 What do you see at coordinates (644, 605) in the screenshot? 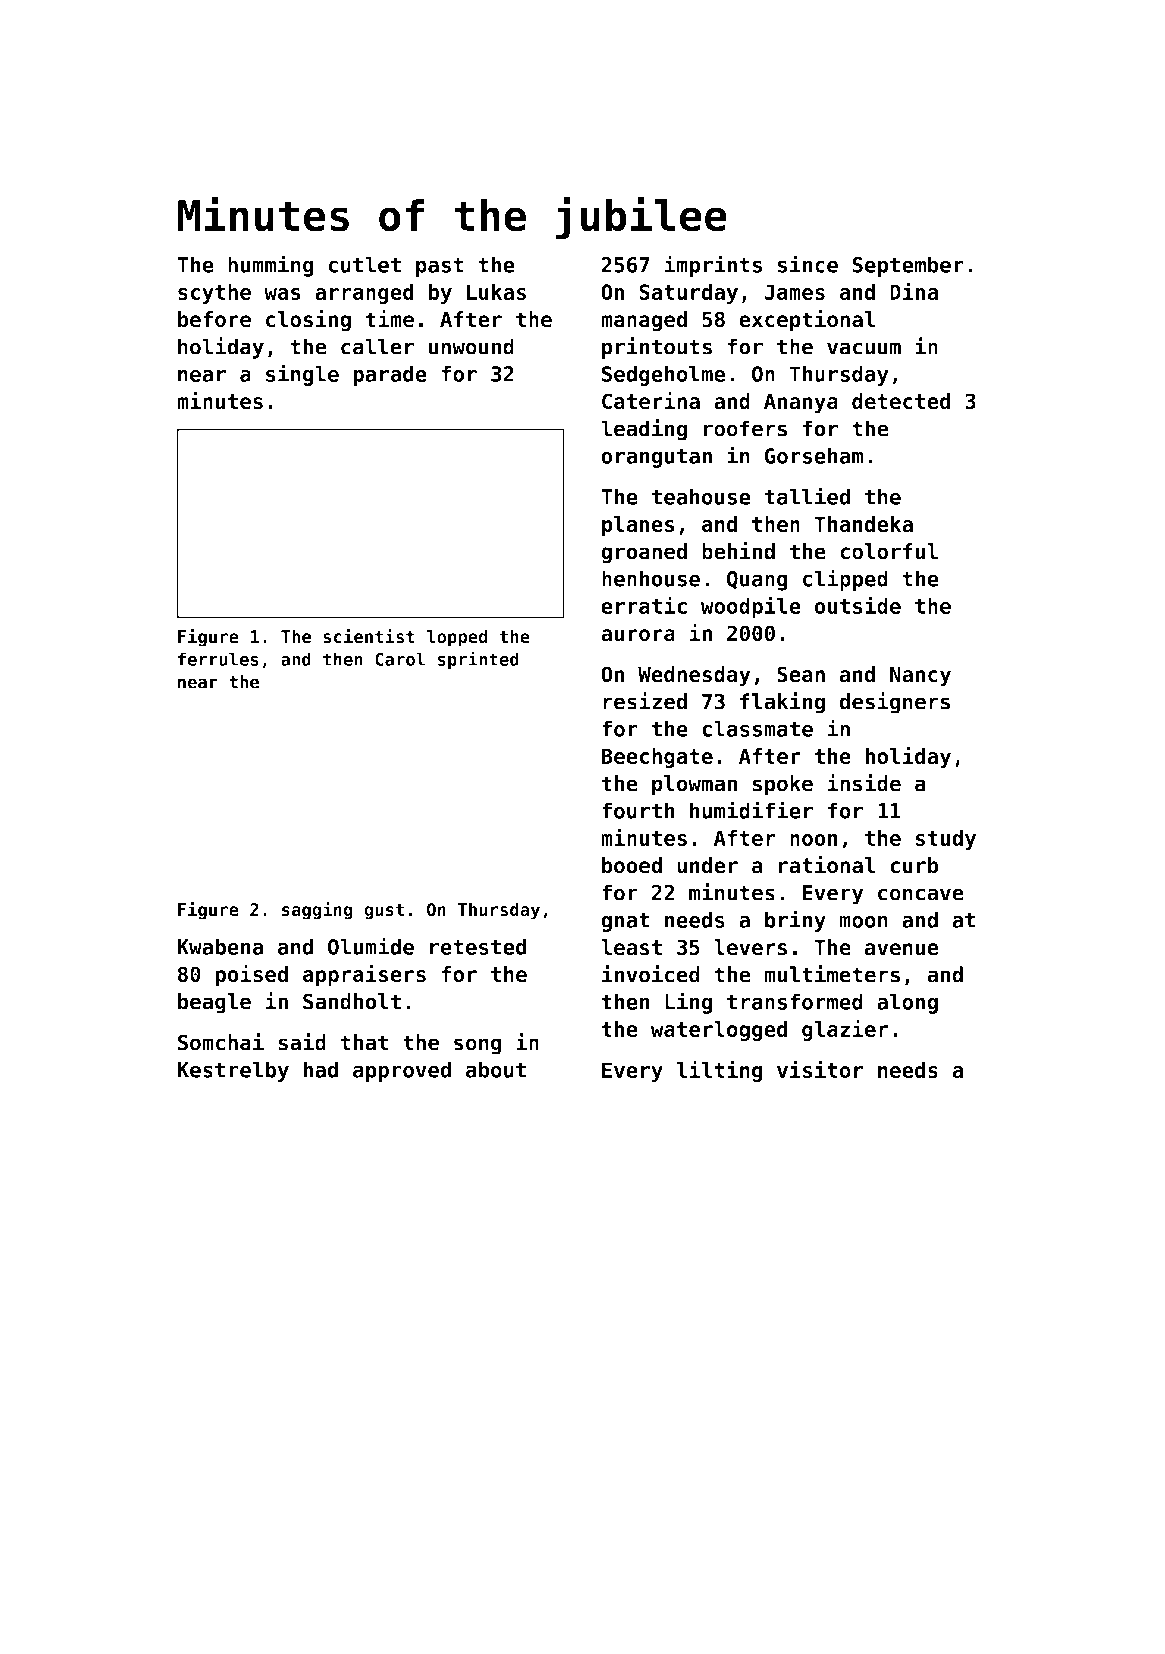
I see `erratic` at bounding box center [644, 605].
